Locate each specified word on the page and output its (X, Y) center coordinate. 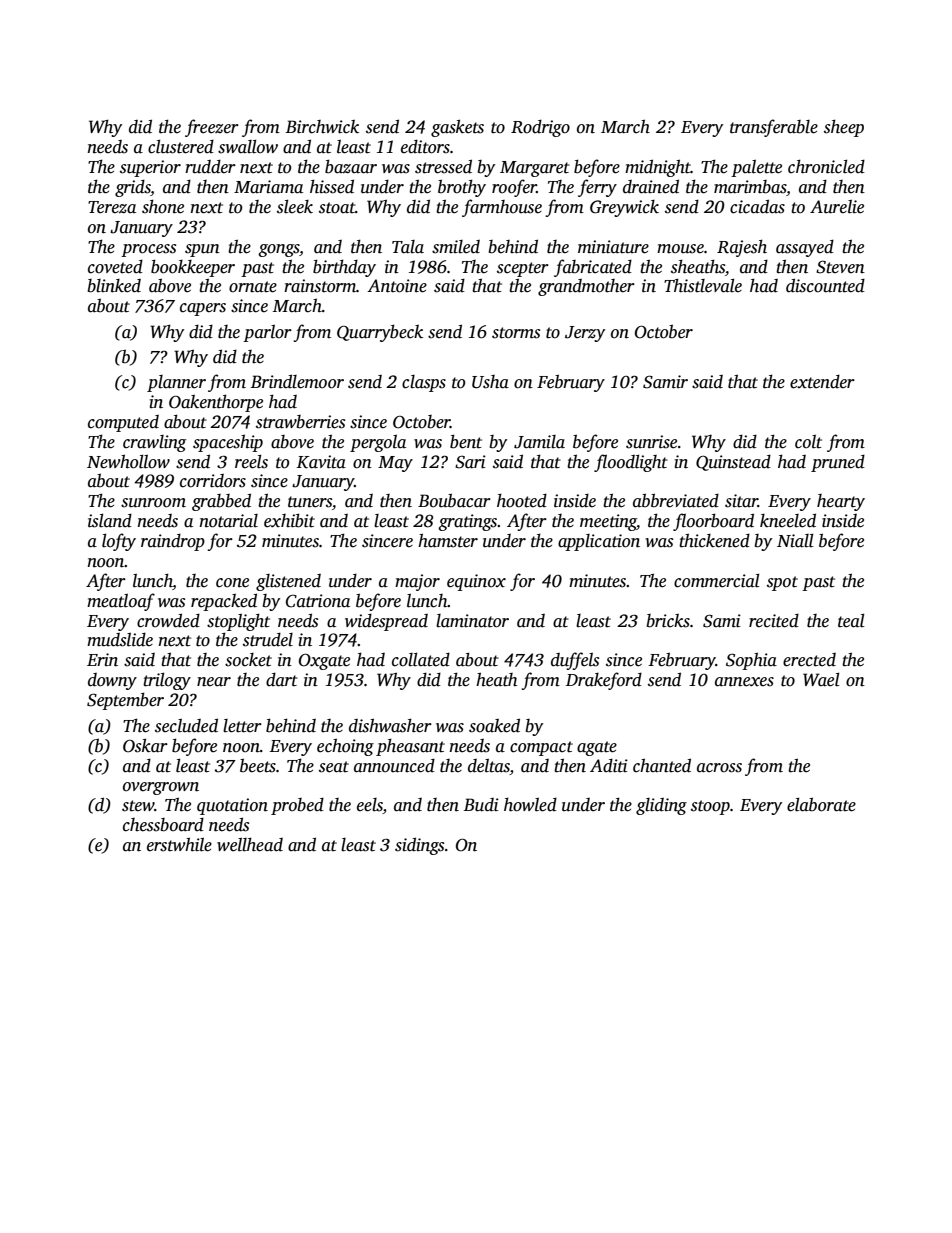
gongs (279, 250)
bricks (668, 621)
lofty (119, 542)
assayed (805, 248)
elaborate (821, 804)
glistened (288, 582)
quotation (232, 806)
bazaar (351, 166)
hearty (841, 502)
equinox (476, 582)
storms (516, 333)
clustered (181, 146)
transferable (774, 128)
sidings (419, 846)
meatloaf (121, 602)
